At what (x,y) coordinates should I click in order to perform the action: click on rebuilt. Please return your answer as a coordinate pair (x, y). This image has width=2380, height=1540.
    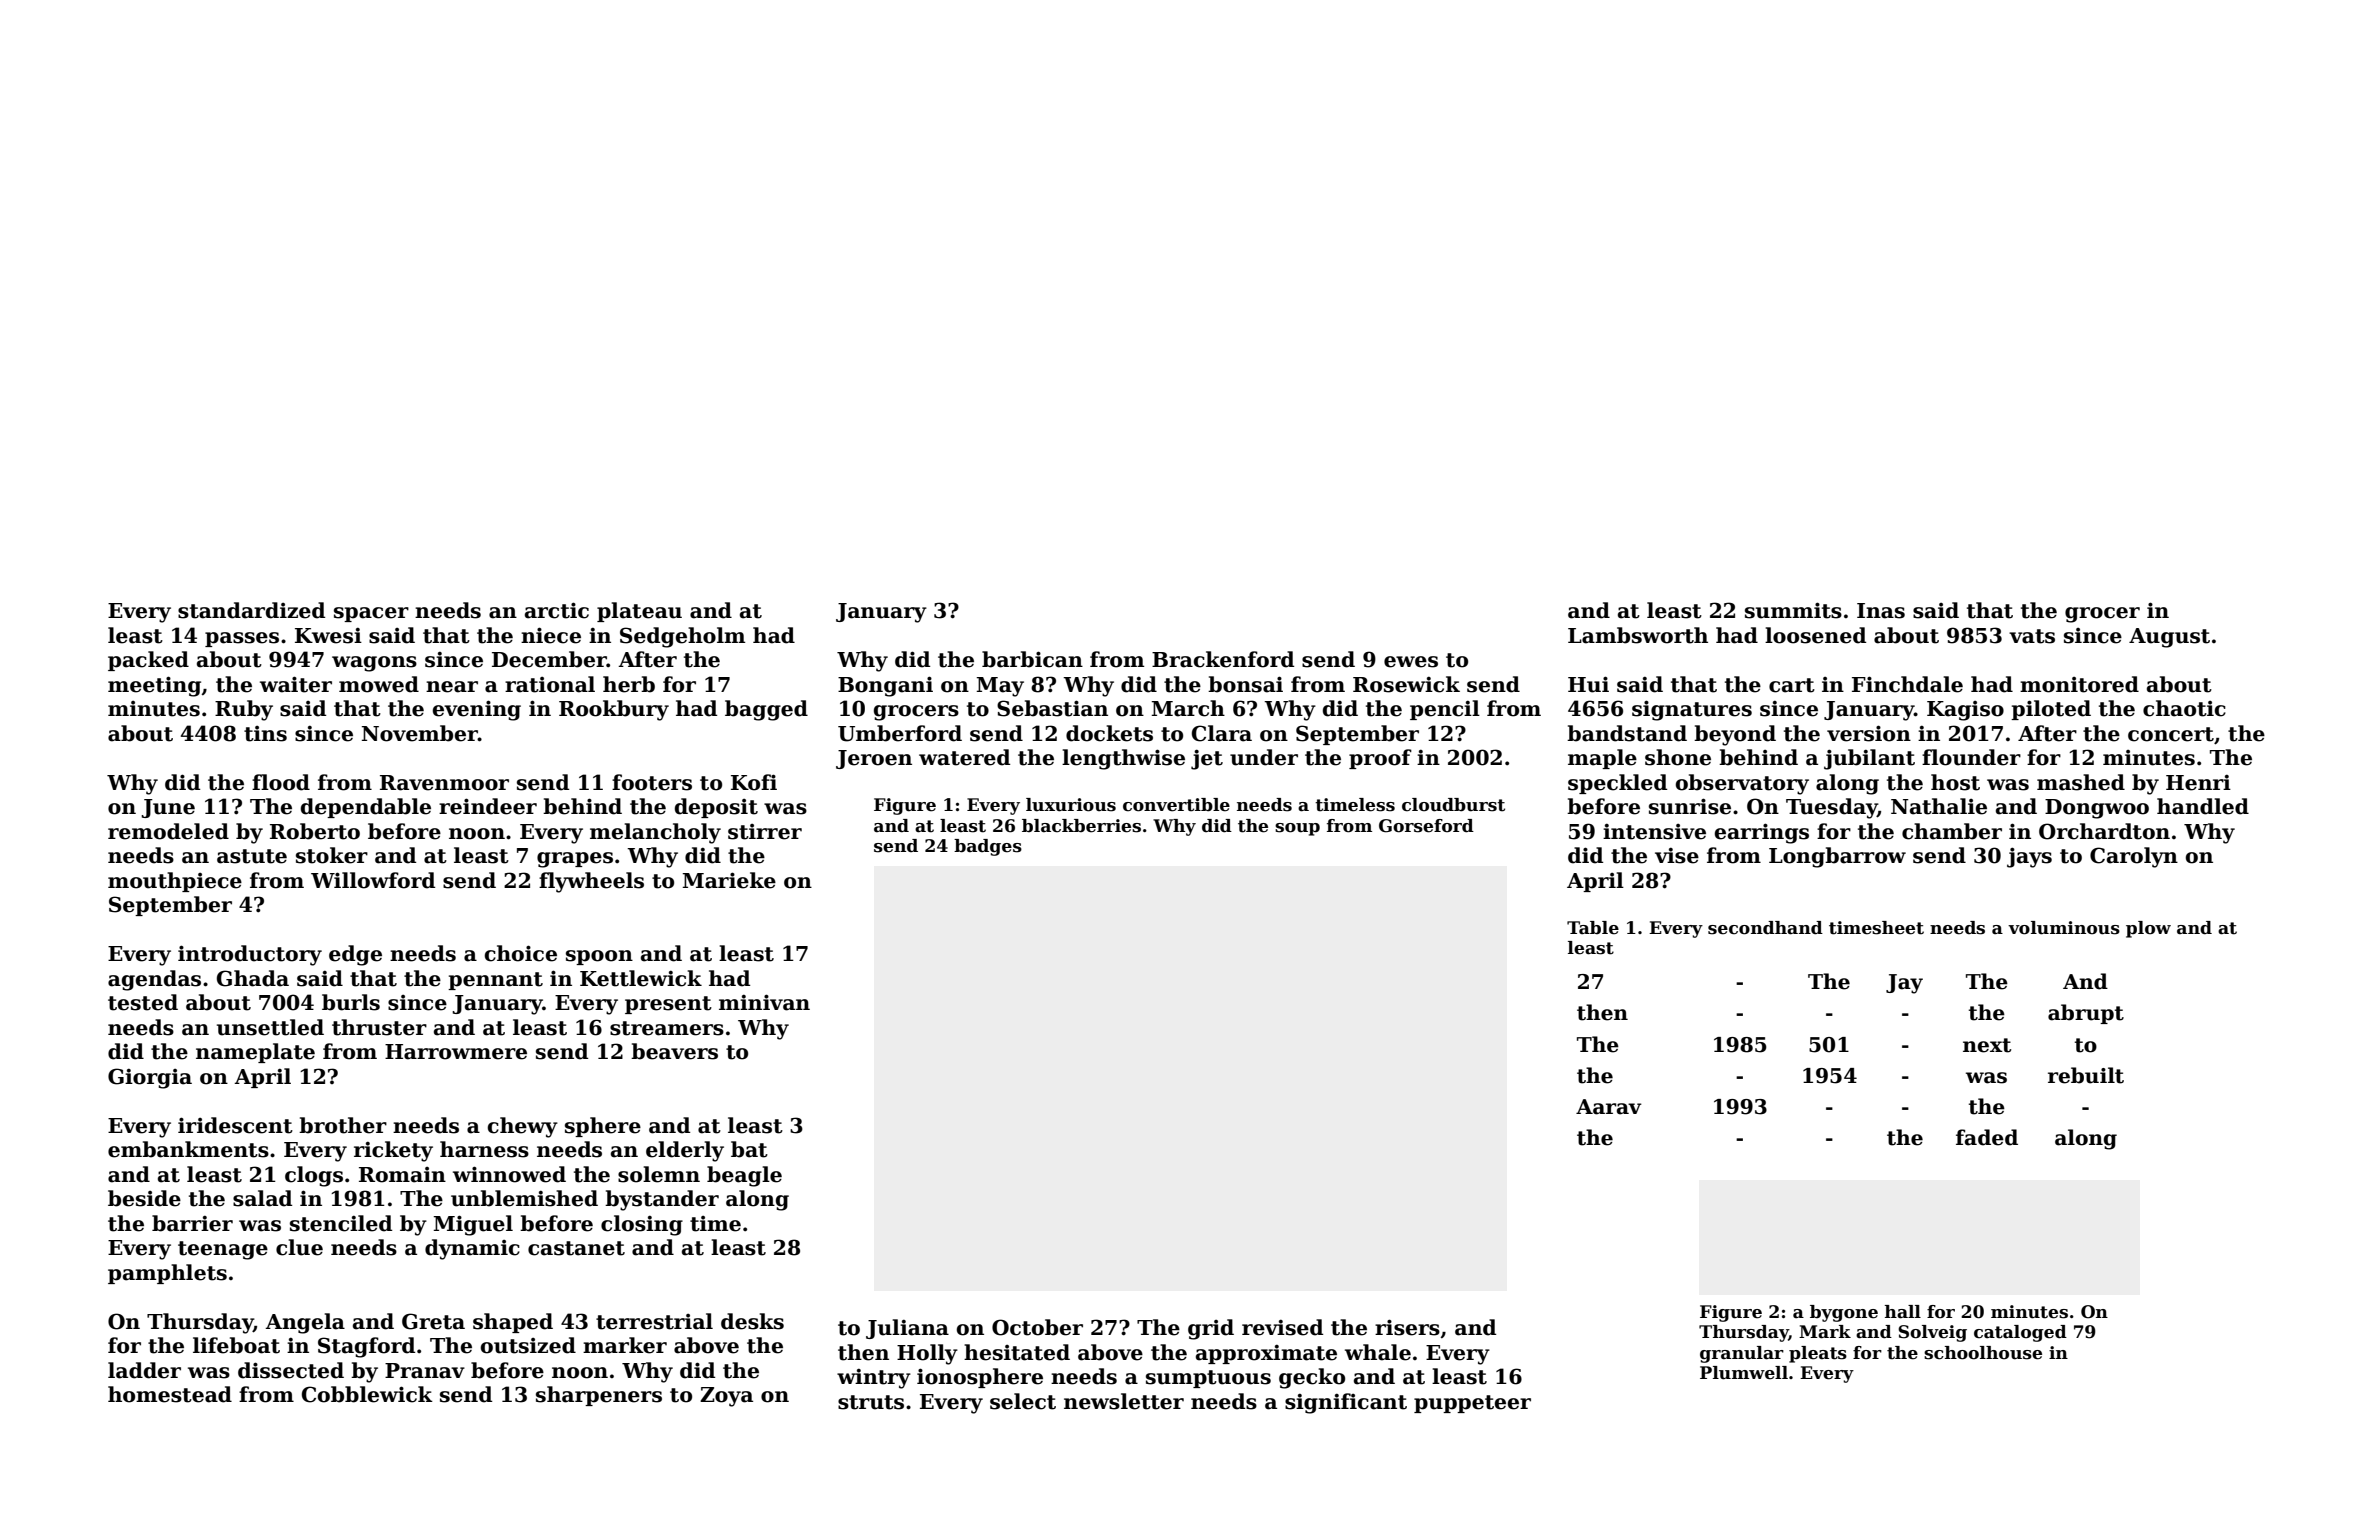
    Looking at the image, I should click on (2086, 1075).
